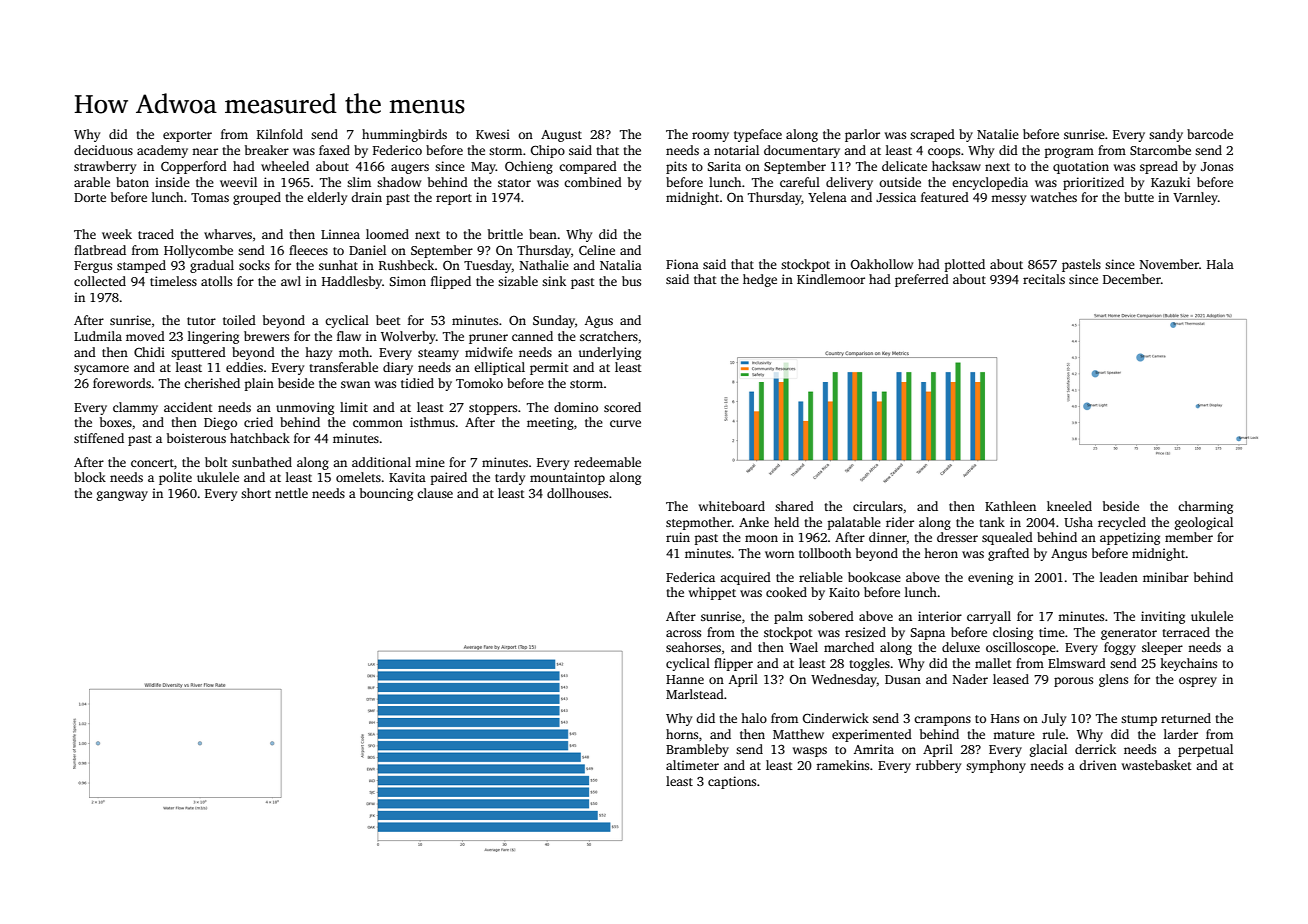 The width and height of the screenshot is (1308, 924). I want to click on roomy, so click(710, 137).
